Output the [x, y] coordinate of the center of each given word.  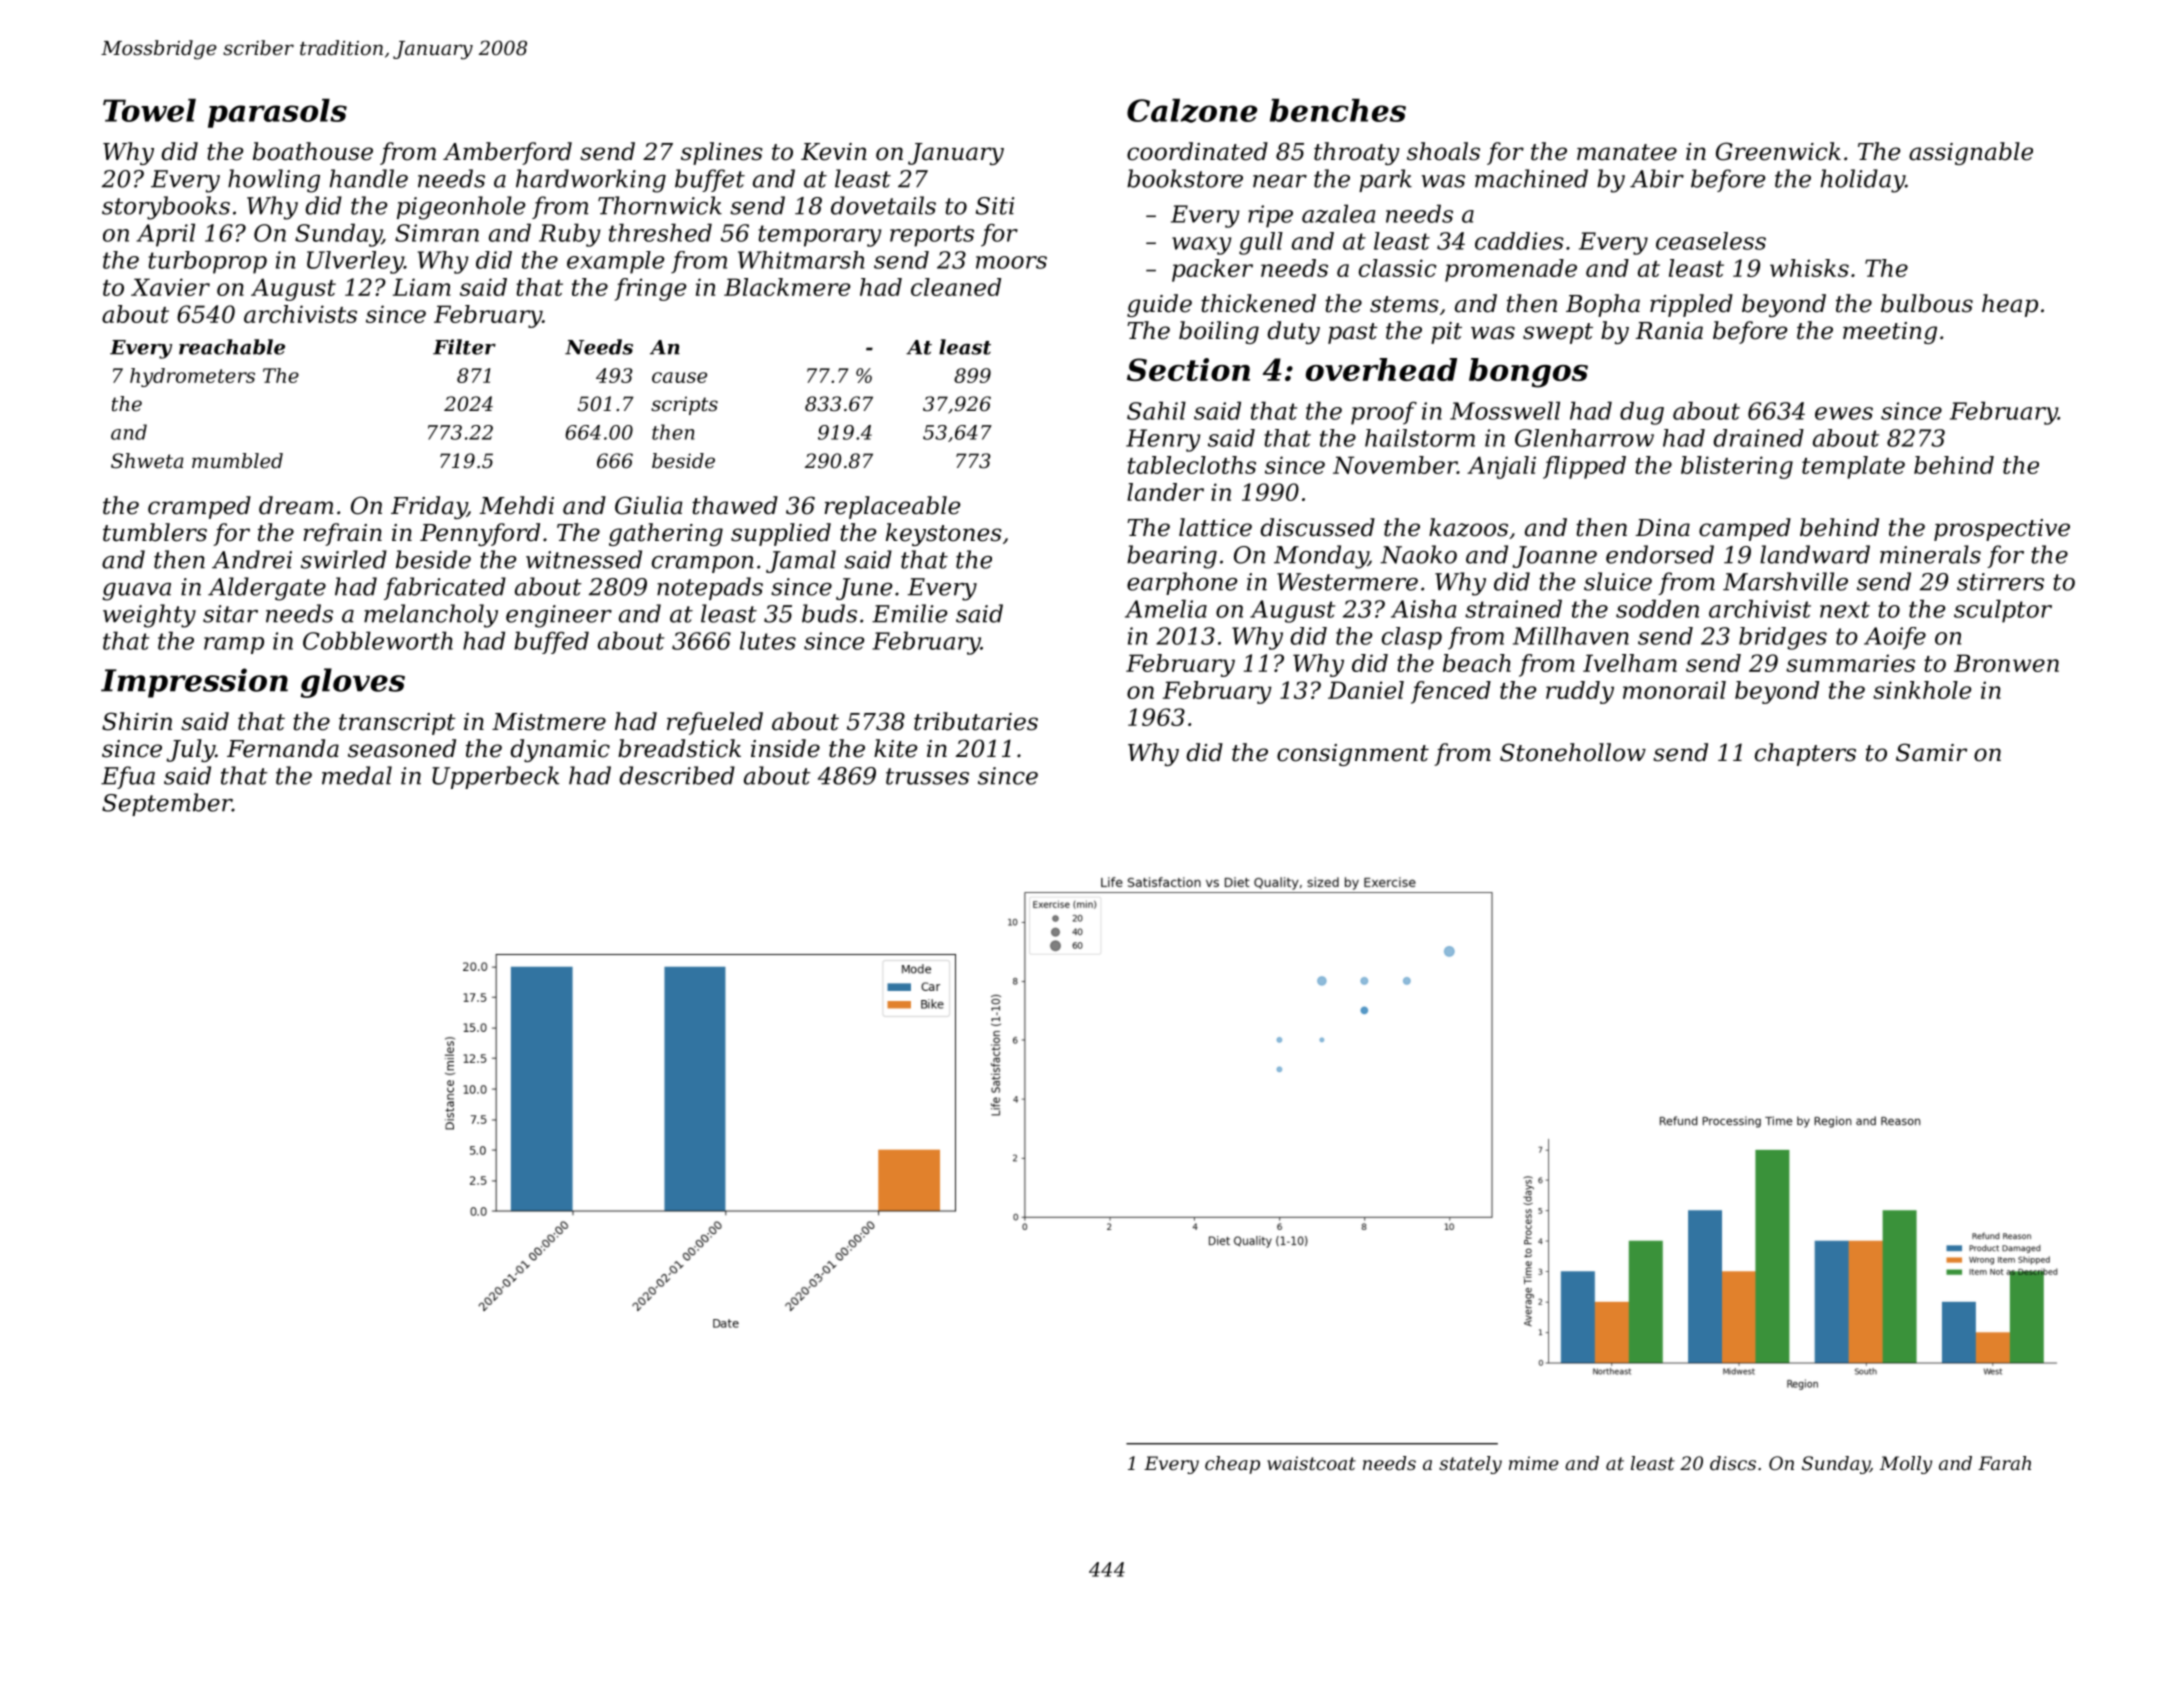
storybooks [166, 208]
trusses [927, 776]
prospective [2002, 530]
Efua [128, 777]
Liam [422, 287]
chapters [1805, 754]
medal [357, 775]
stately [1470, 1465]
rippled [1691, 305]
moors [1011, 262]
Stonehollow [1573, 752]
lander [1165, 492]
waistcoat [1311, 1463]
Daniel [1366, 690]
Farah [2004, 1463]
